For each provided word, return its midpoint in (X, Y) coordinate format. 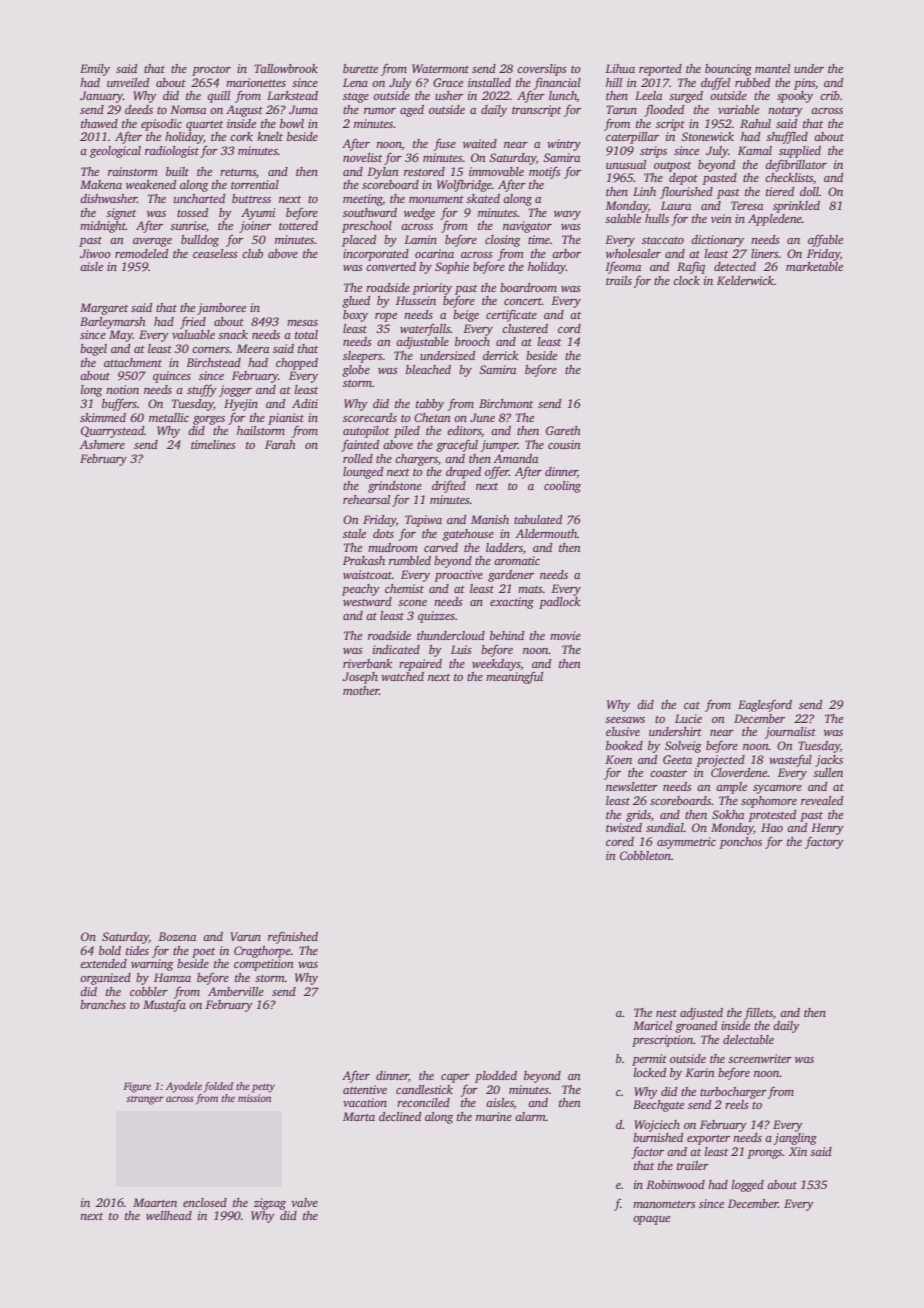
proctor (211, 71)
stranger (145, 1100)
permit (649, 1060)
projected (720, 761)
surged (686, 97)
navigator (527, 227)
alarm (530, 1116)
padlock (560, 603)
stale (354, 533)
